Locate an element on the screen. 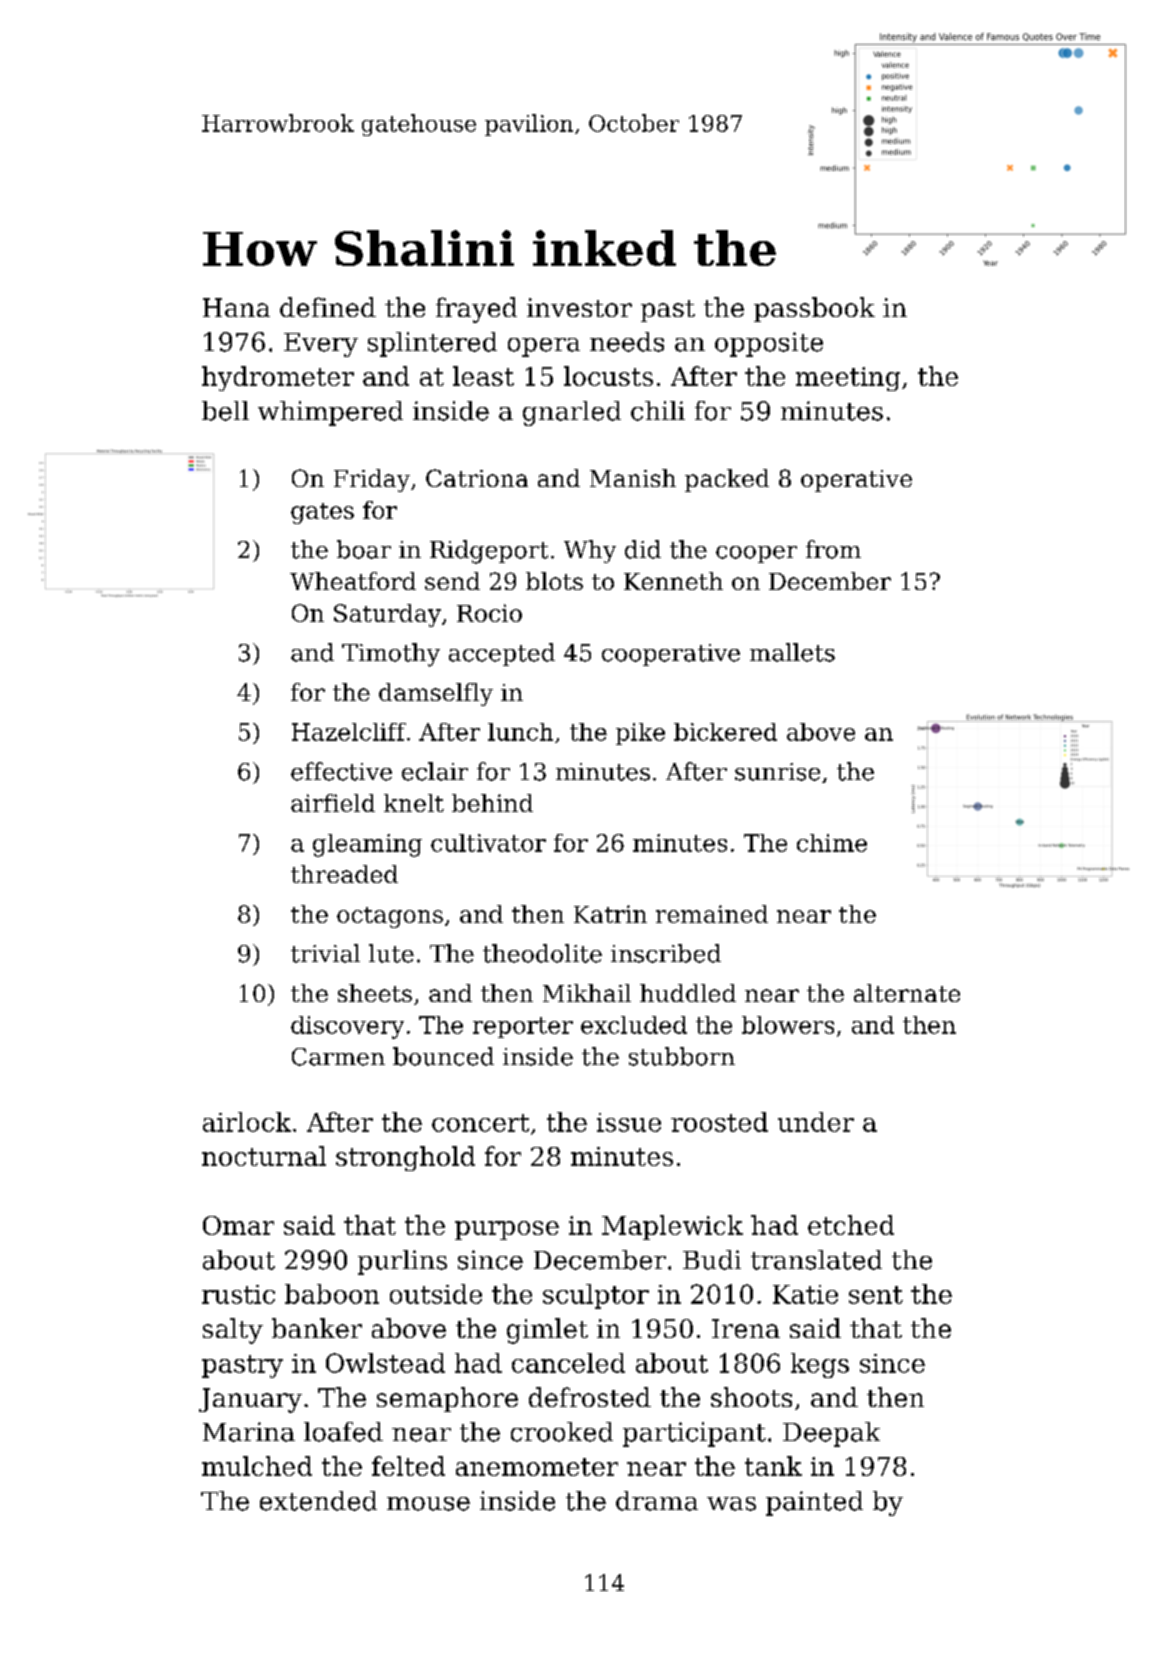 The width and height of the screenshot is (1165, 1654). Owlstead is located at coordinates (385, 1363).
